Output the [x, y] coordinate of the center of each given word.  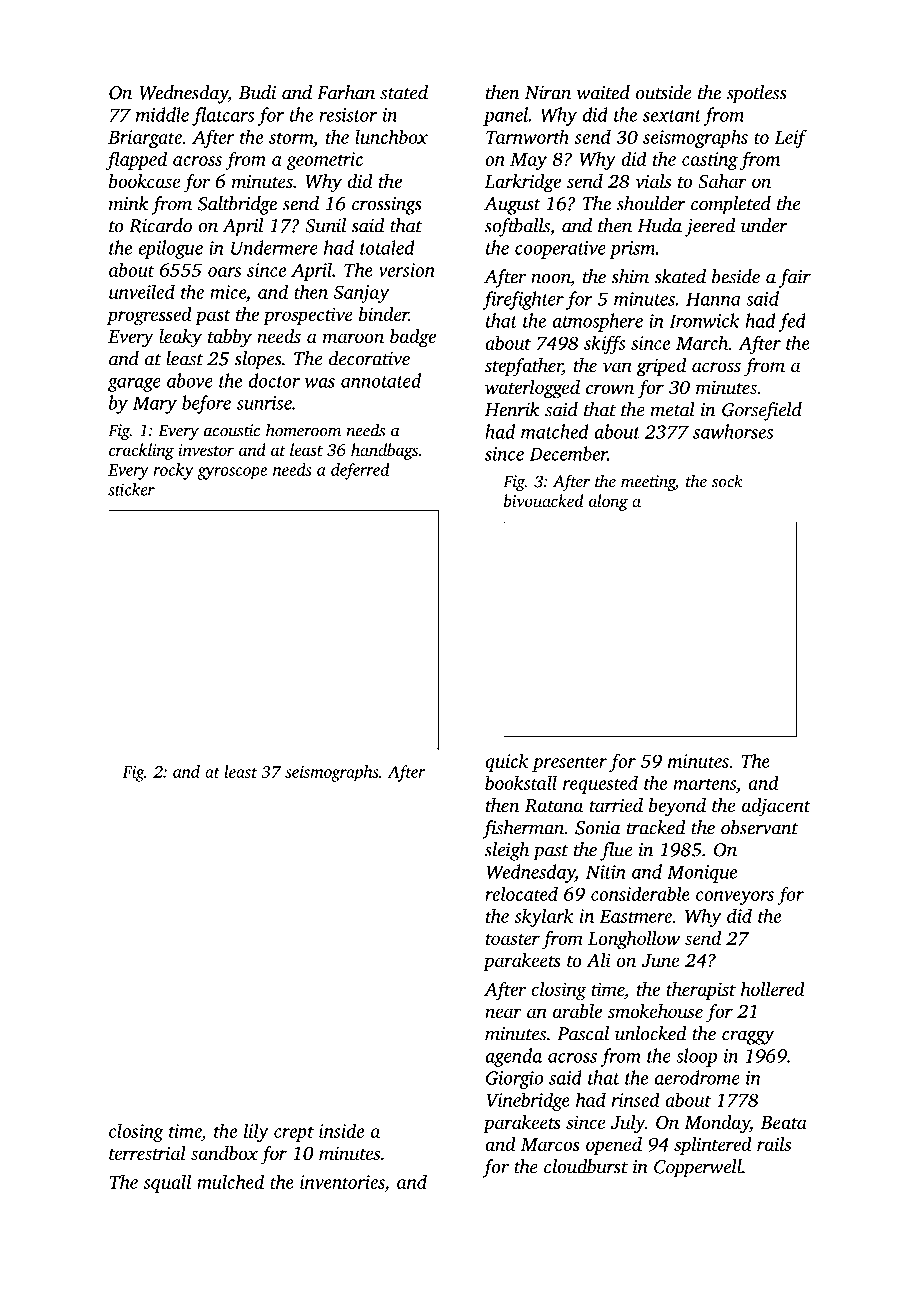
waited [603, 92]
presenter [569, 764]
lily [256, 1132]
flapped [136, 160]
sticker [131, 489]
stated [404, 92]
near [503, 1013]
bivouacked [543, 500]
